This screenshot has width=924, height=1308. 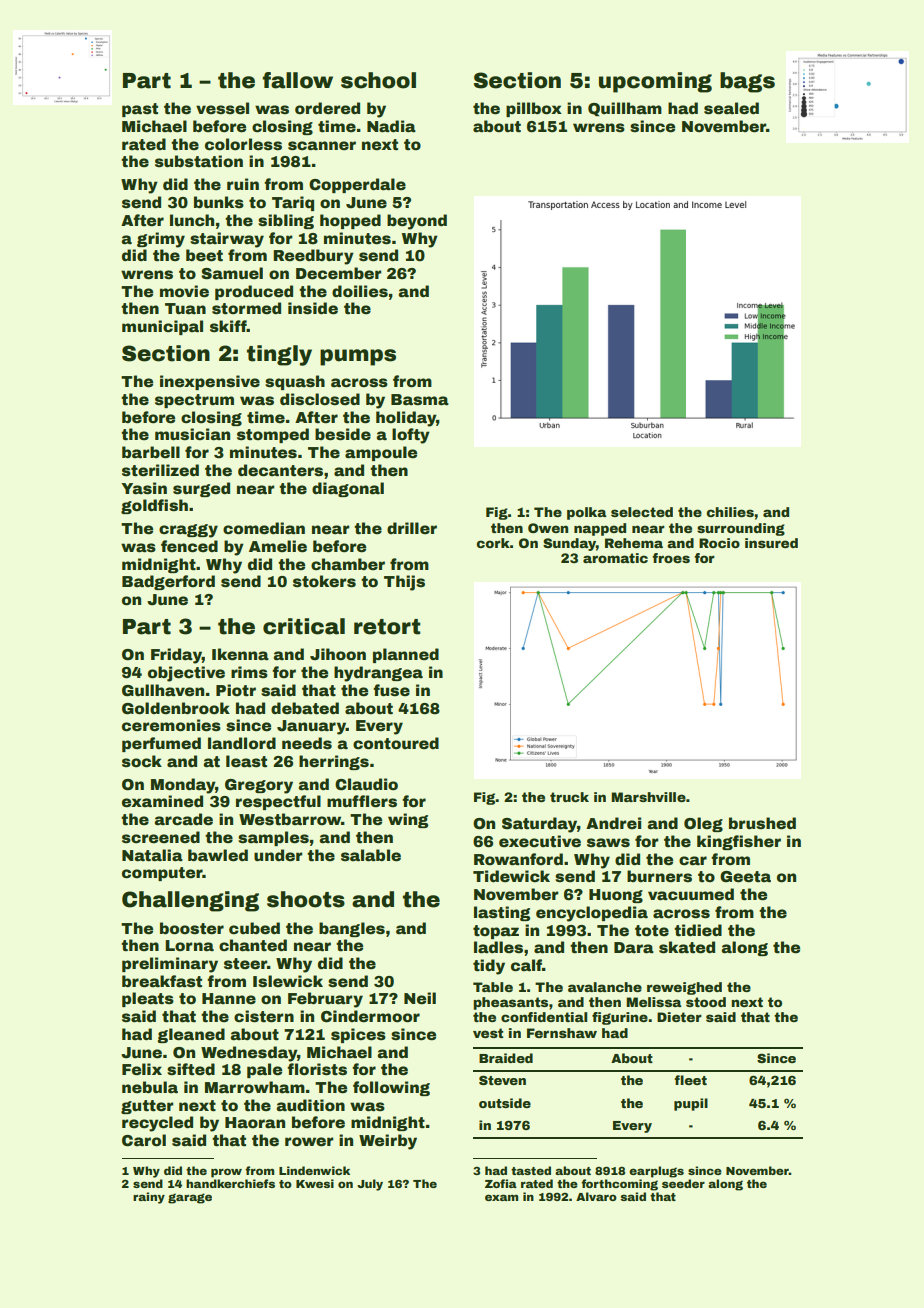 I want to click on Nadia, so click(x=391, y=126).
